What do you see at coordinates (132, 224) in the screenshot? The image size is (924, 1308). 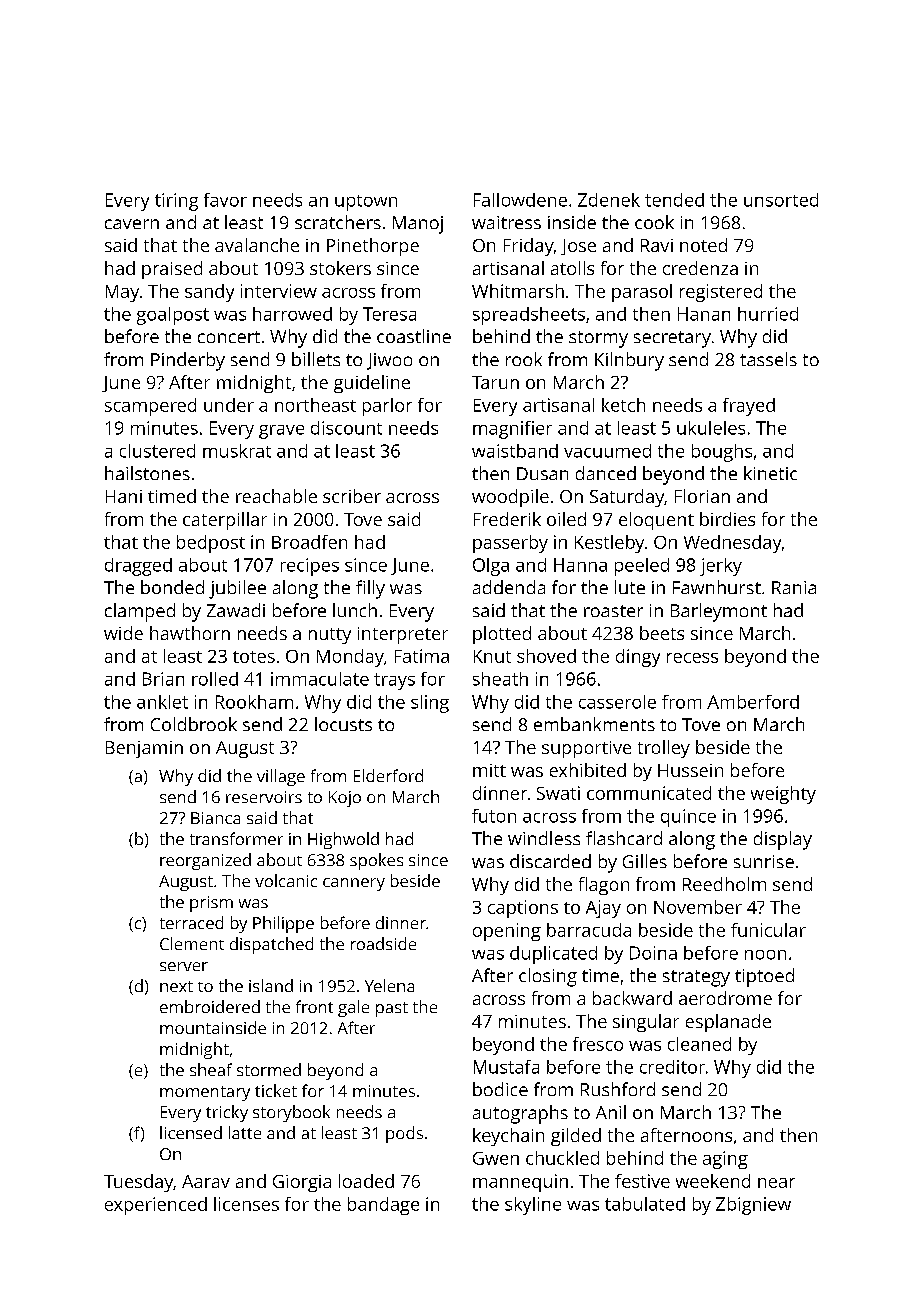 I see `cavern` at bounding box center [132, 224].
